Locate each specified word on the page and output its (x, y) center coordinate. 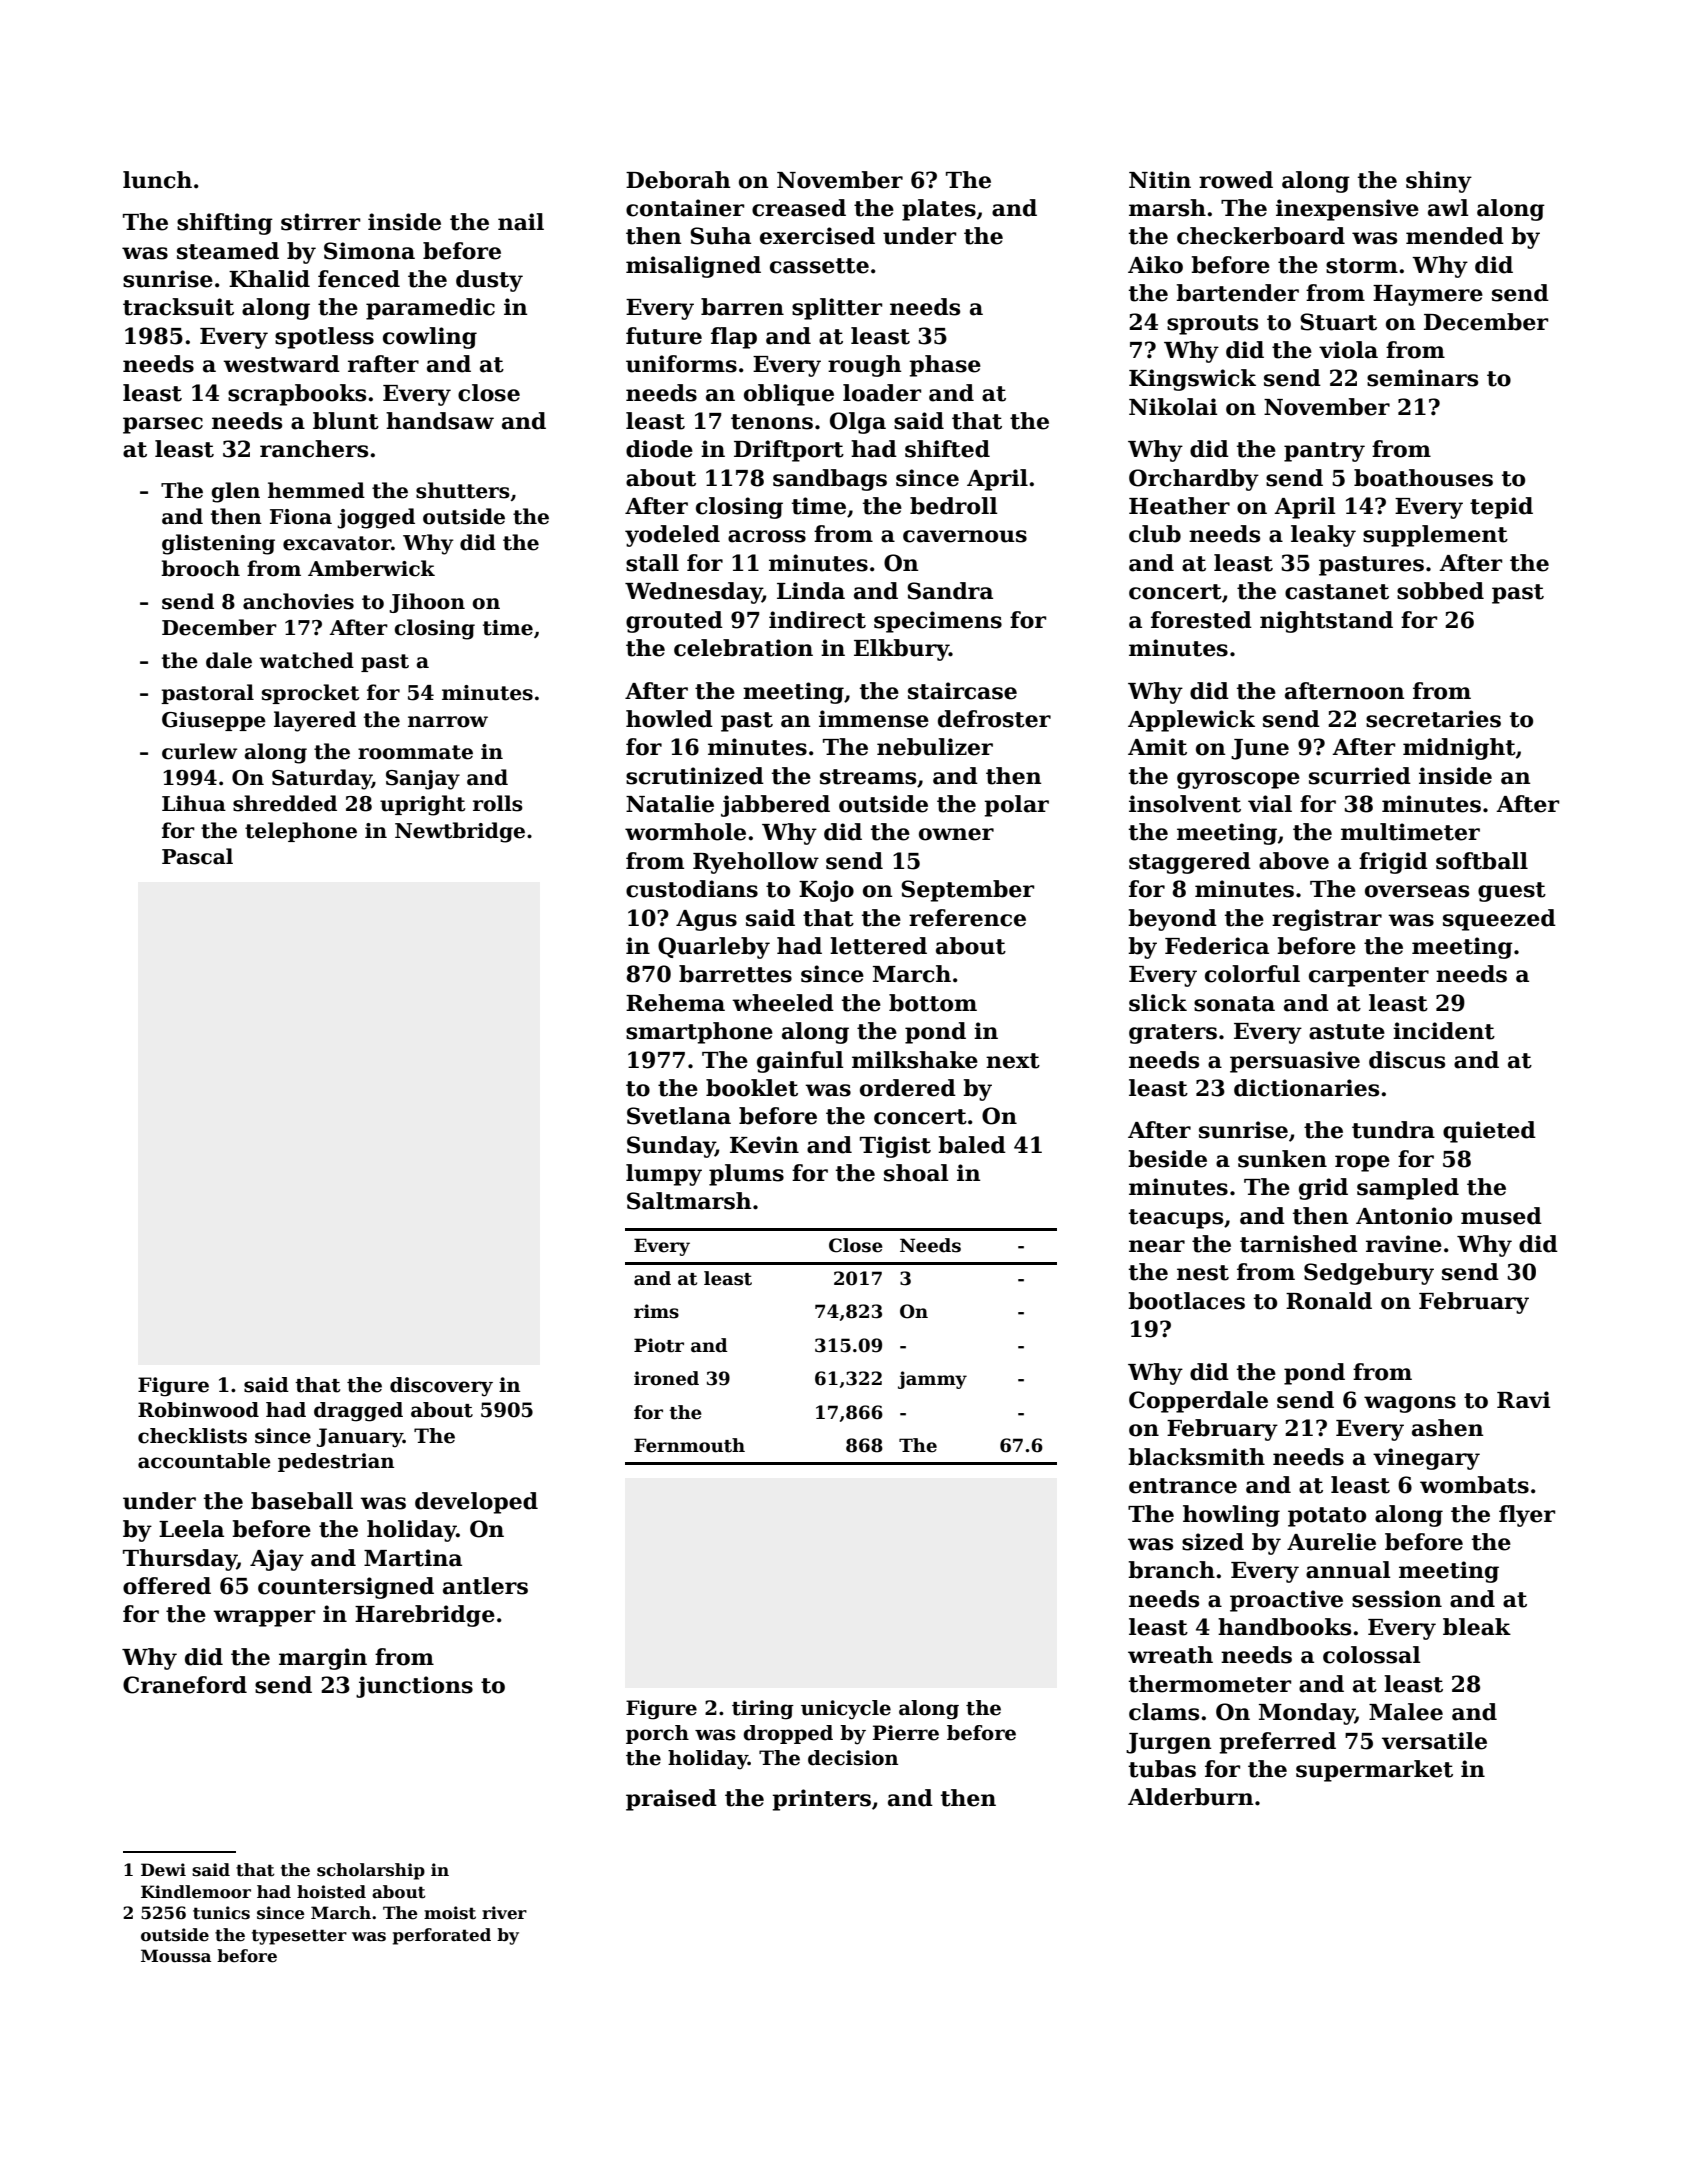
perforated (442, 1936)
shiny (1439, 182)
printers (821, 1800)
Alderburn (1191, 1797)
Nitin (1160, 180)
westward (281, 364)
